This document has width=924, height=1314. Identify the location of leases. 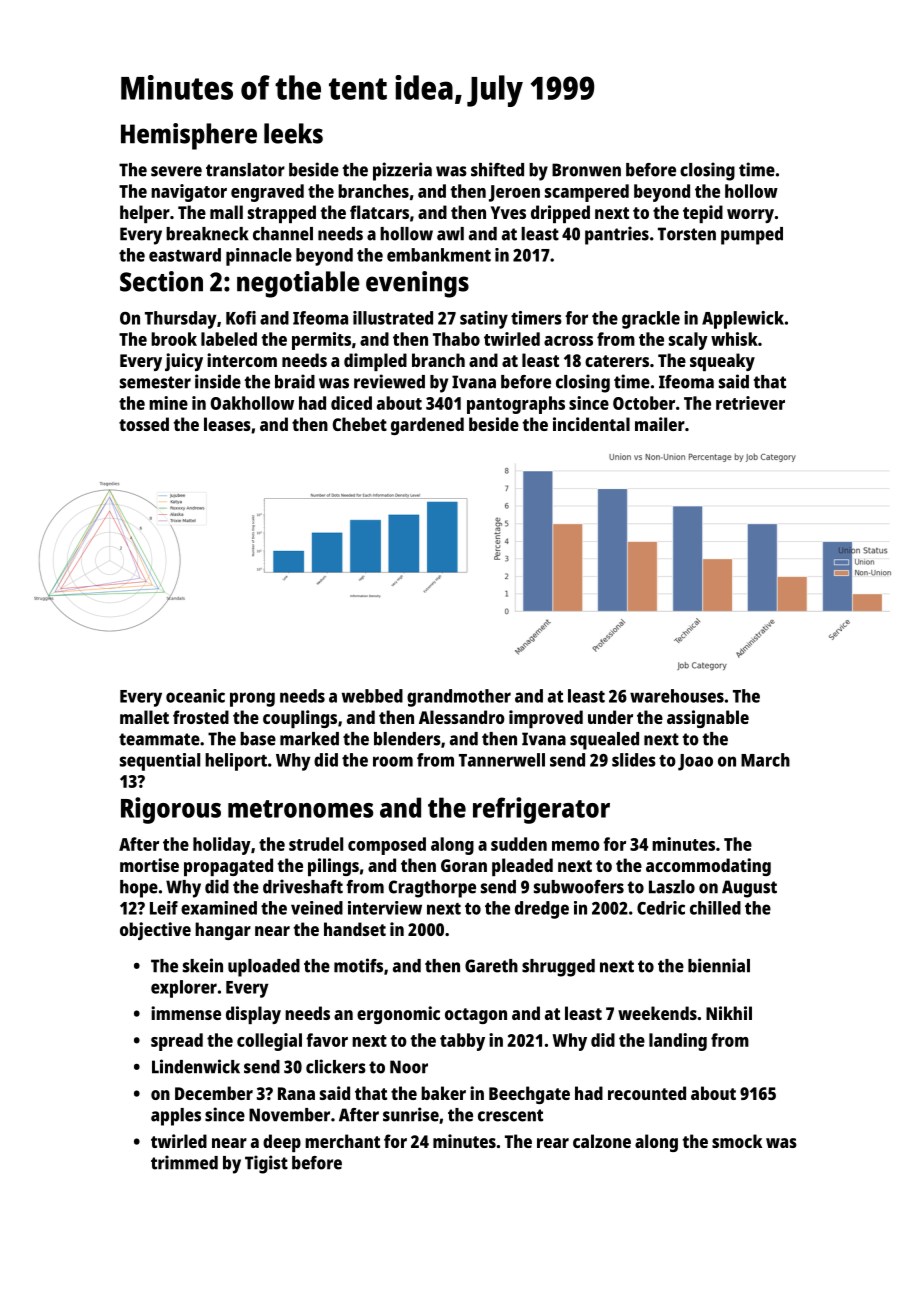
(227, 424).
